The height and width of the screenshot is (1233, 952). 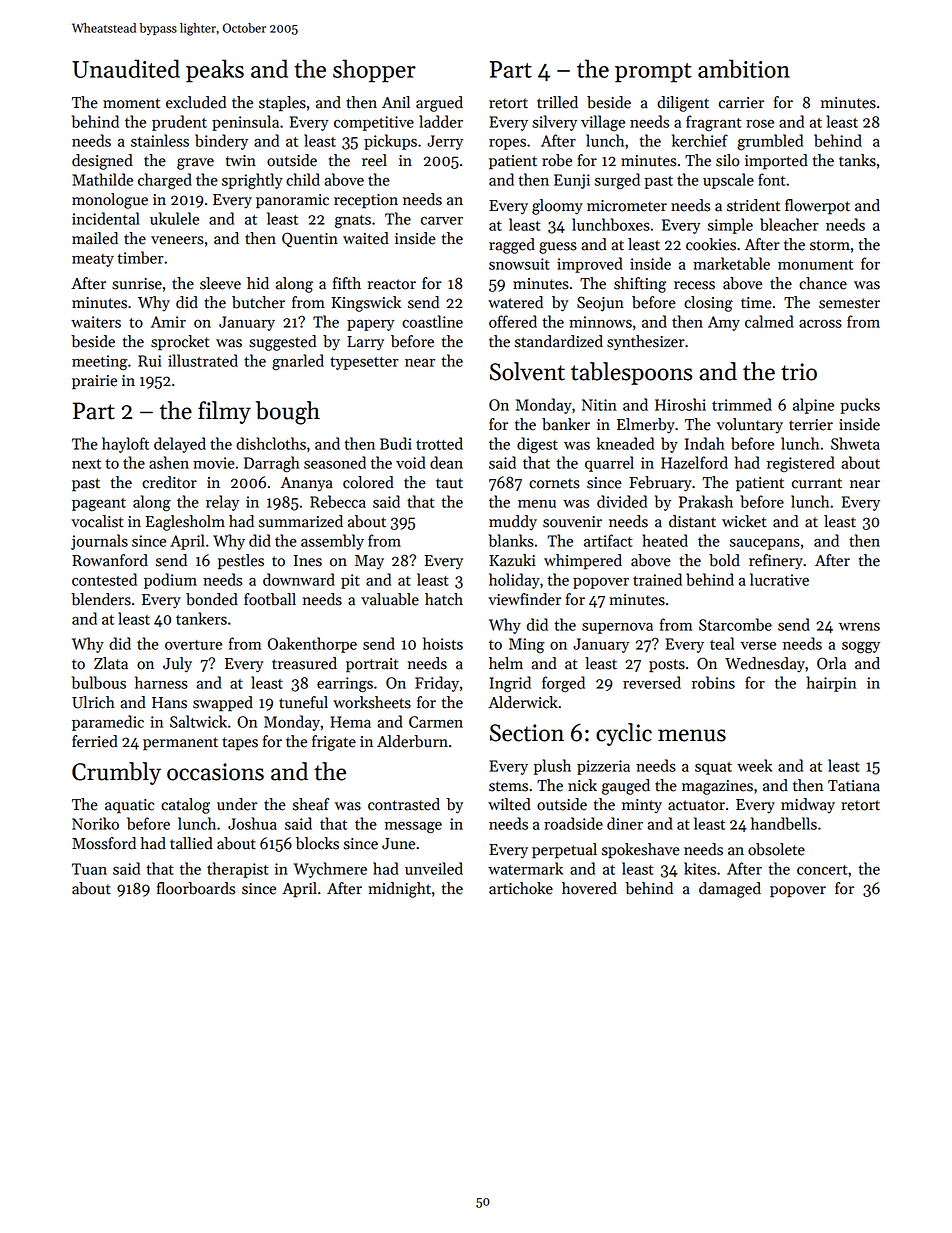 I want to click on Carmen, so click(x=436, y=722).
